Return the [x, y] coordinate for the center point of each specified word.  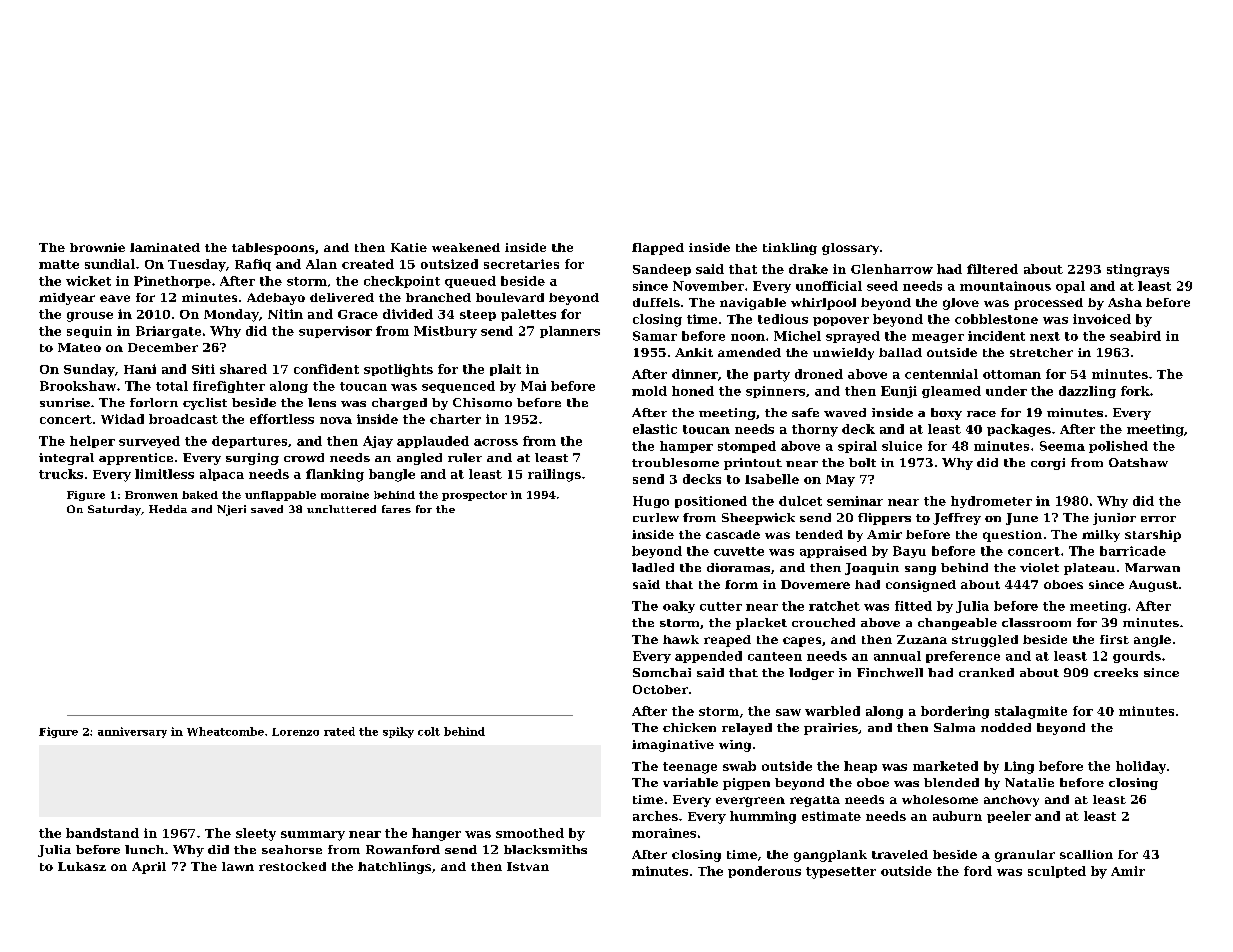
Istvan [528, 866]
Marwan [1152, 567]
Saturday [114, 510]
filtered [992, 269]
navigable [753, 304]
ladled [653, 567]
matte [59, 264]
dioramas [738, 567]
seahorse [292, 849]
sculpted [1057, 872]
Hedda [168, 509]
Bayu [909, 552]
